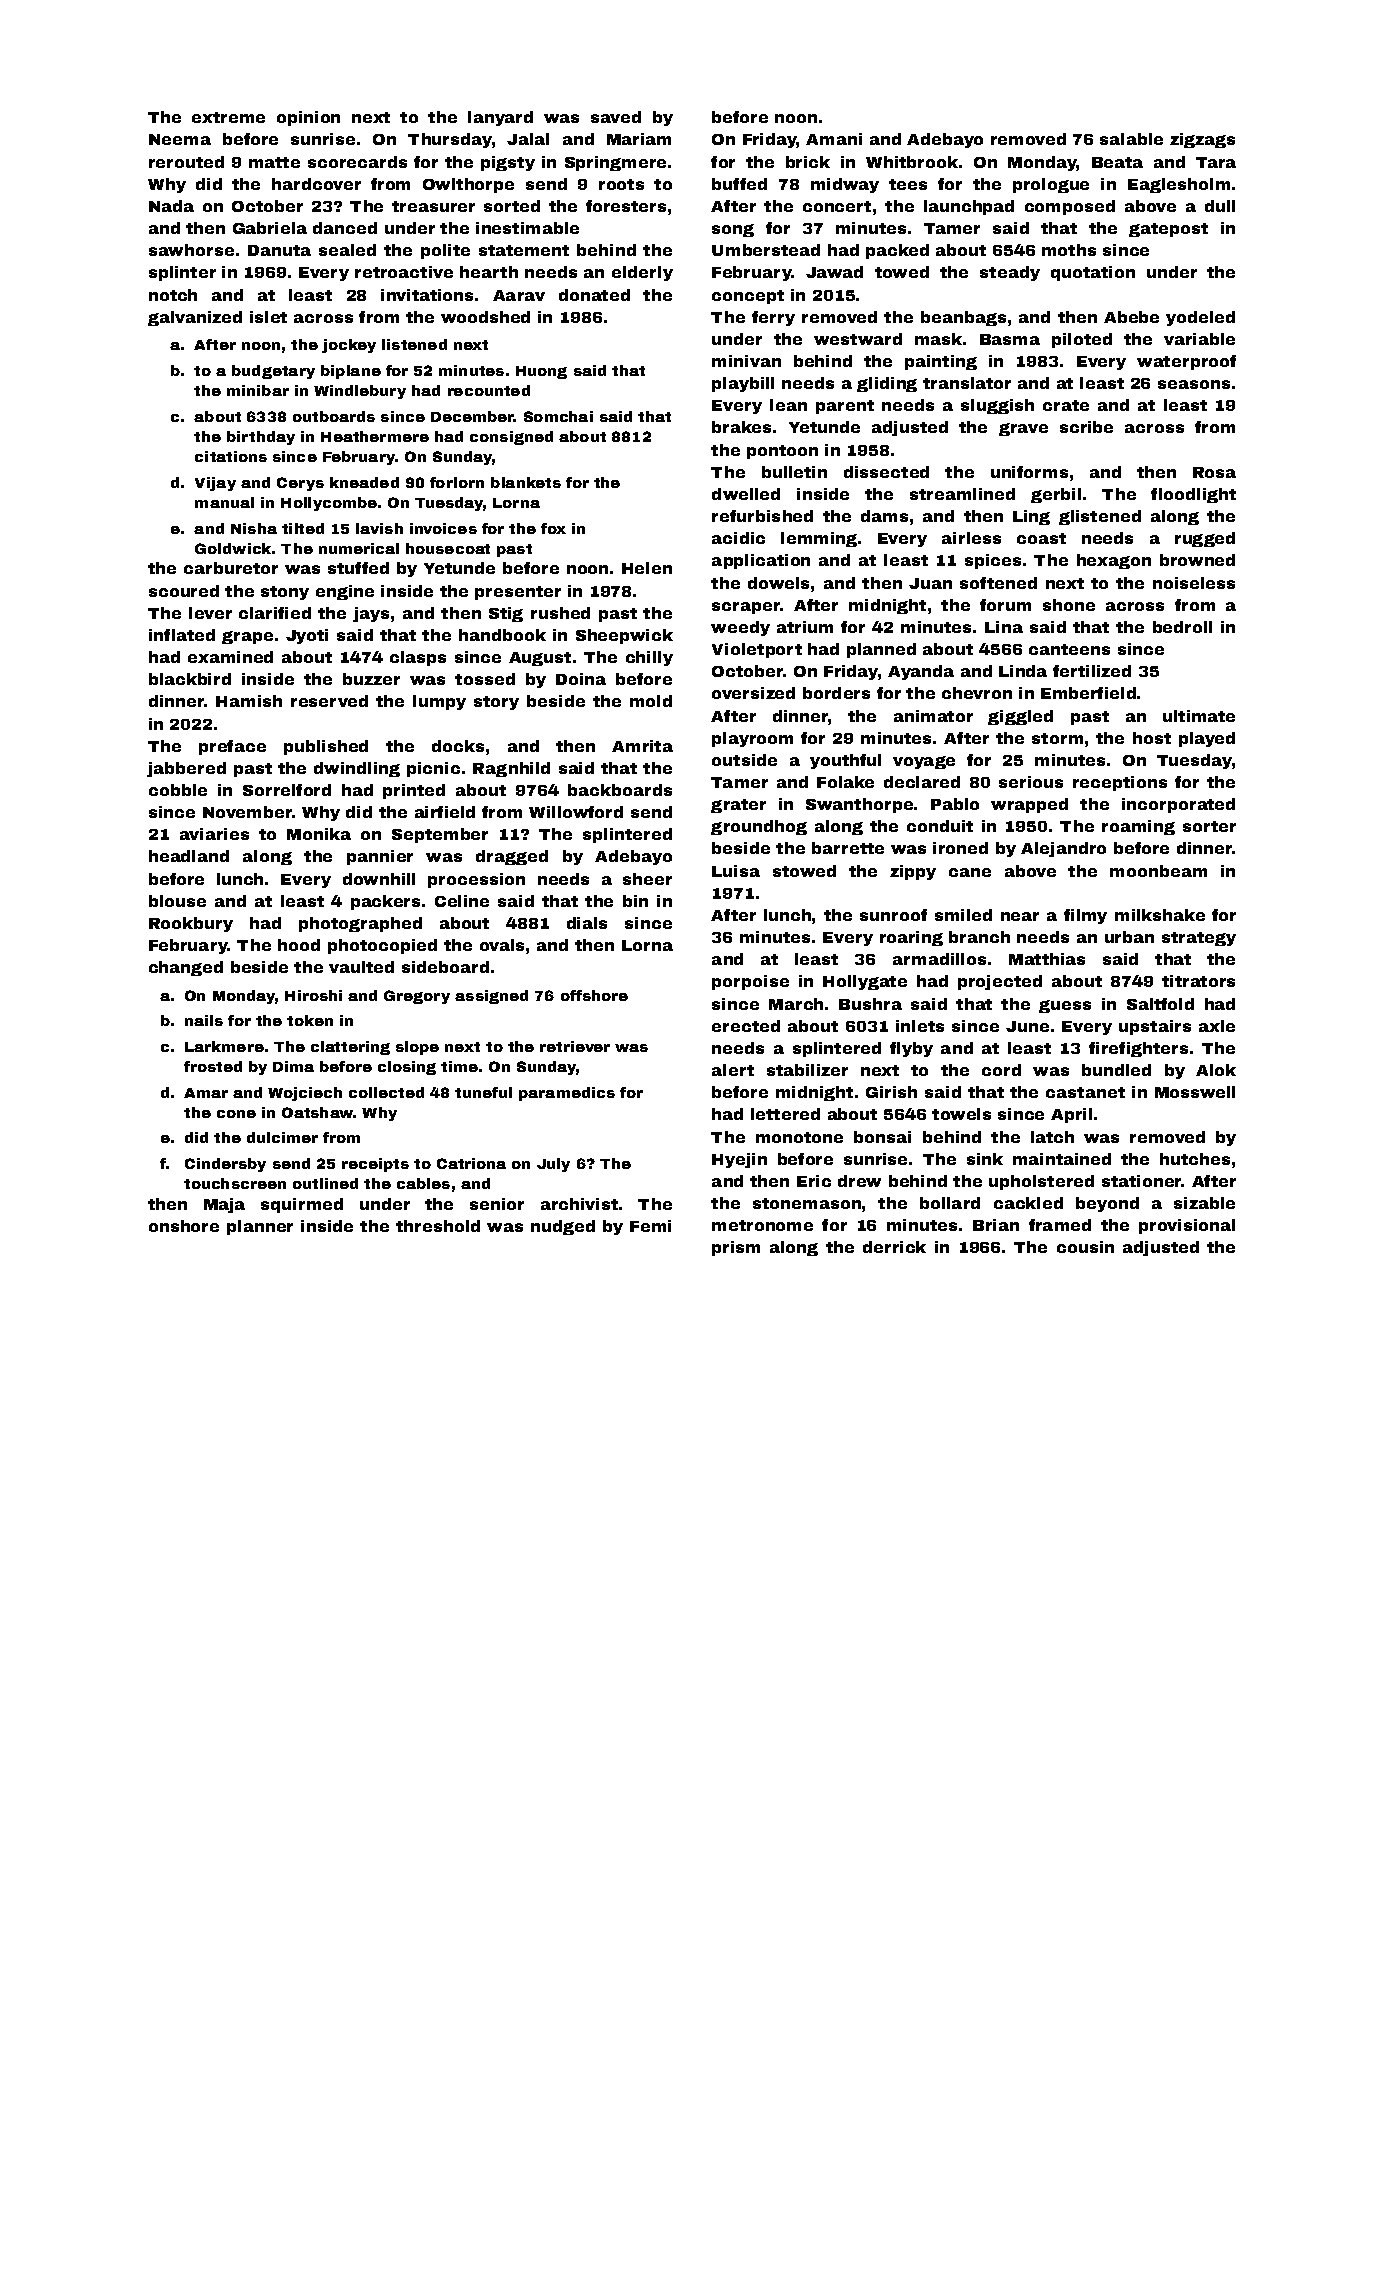 The height and width of the page is (2282, 1385). I want to click on sealed, so click(347, 250).
